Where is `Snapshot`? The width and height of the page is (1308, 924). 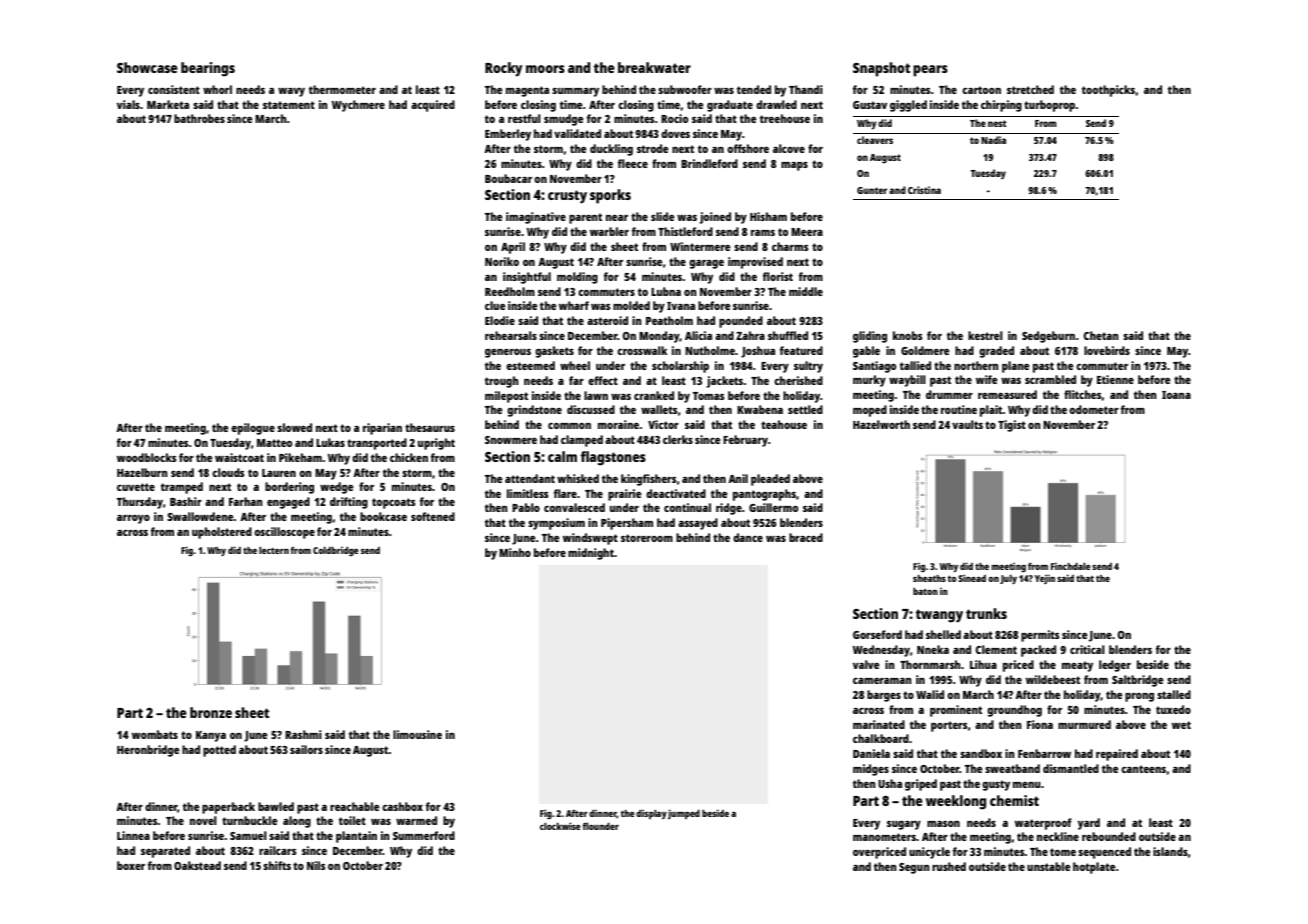 Snapshot is located at coordinates (881, 69).
